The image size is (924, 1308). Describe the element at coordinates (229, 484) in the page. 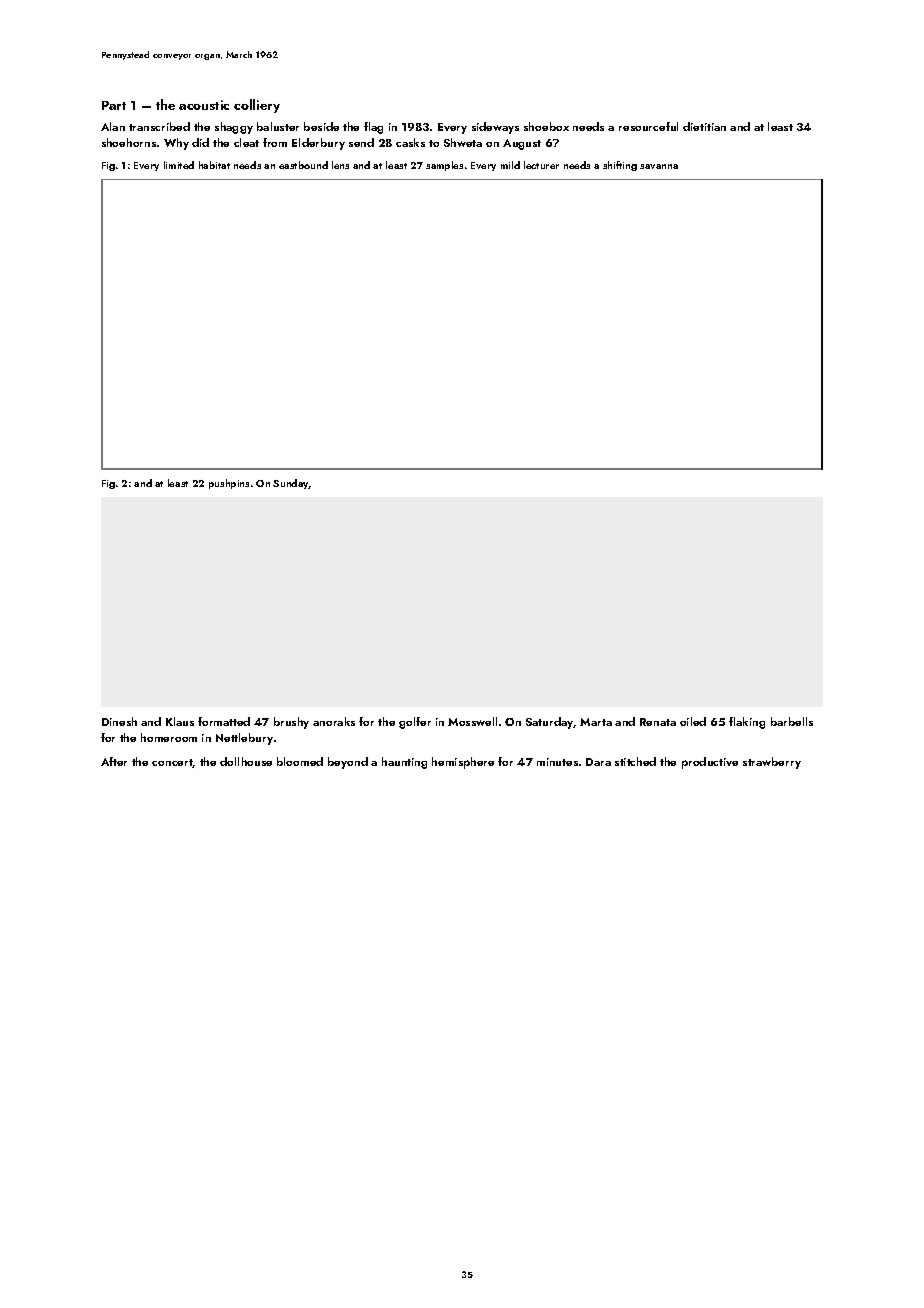

I see `pushpins` at that location.
